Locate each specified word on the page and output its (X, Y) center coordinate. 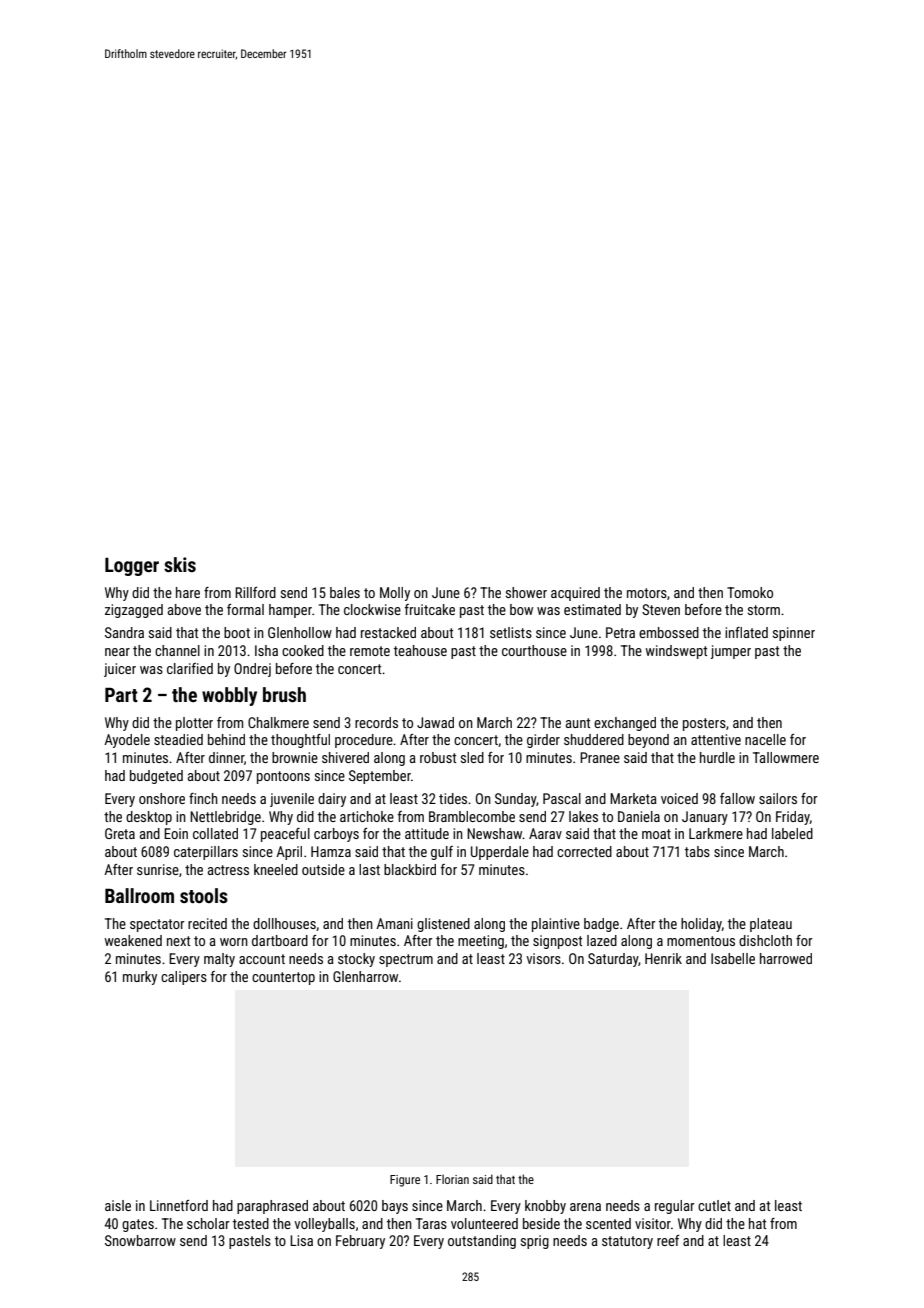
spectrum (406, 960)
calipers (184, 978)
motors (647, 593)
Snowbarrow (140, 1240)
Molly (395, 594)
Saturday (613, 960)
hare (188, 592)
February (360, 1242)
